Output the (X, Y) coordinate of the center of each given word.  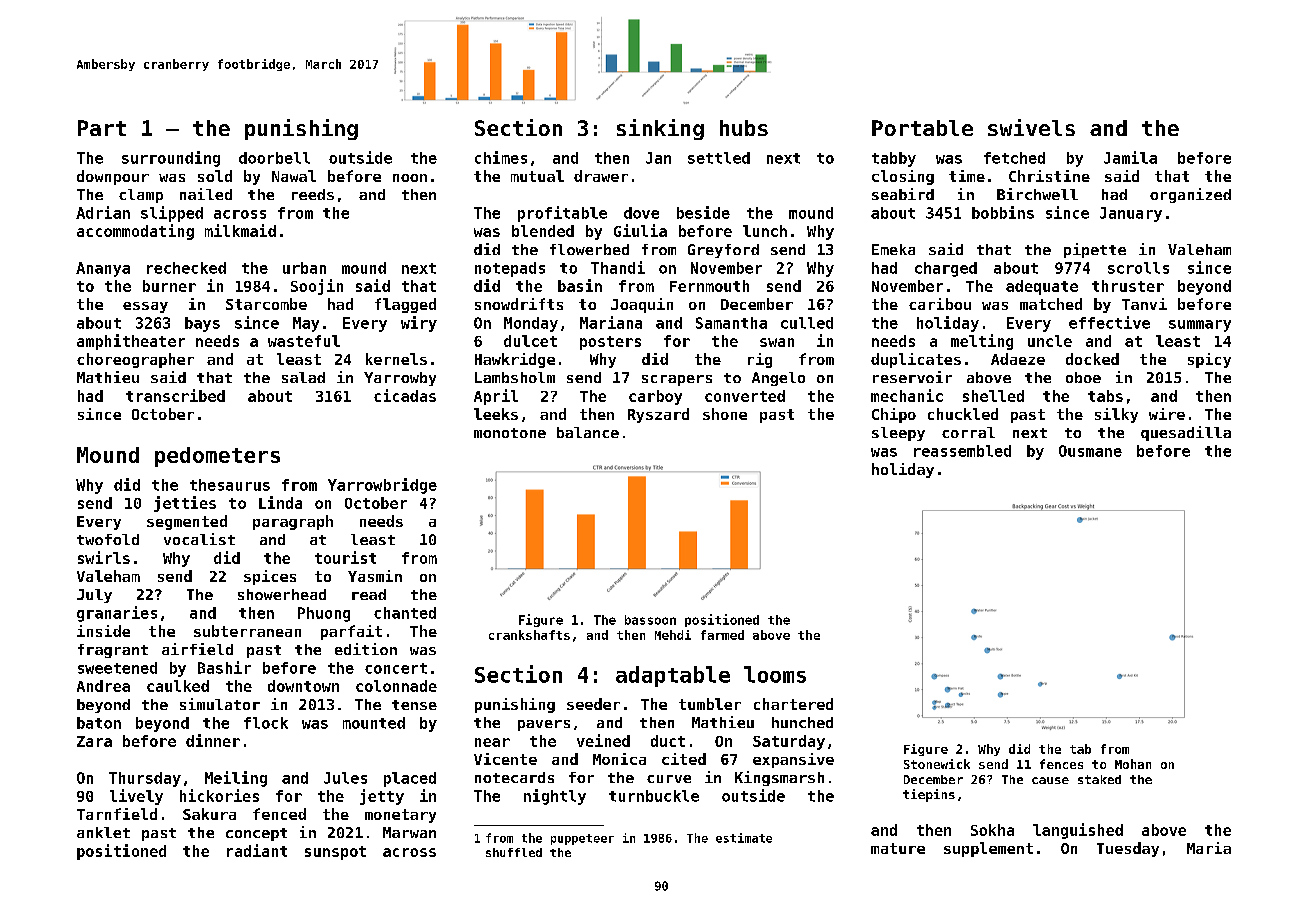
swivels (1031, 127)
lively (136, 797)
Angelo (778, 379)
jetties (185, 504)
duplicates (916, 360)
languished (1078, 831)
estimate (744, 838)
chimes (501, 157)
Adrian (103, 212)
